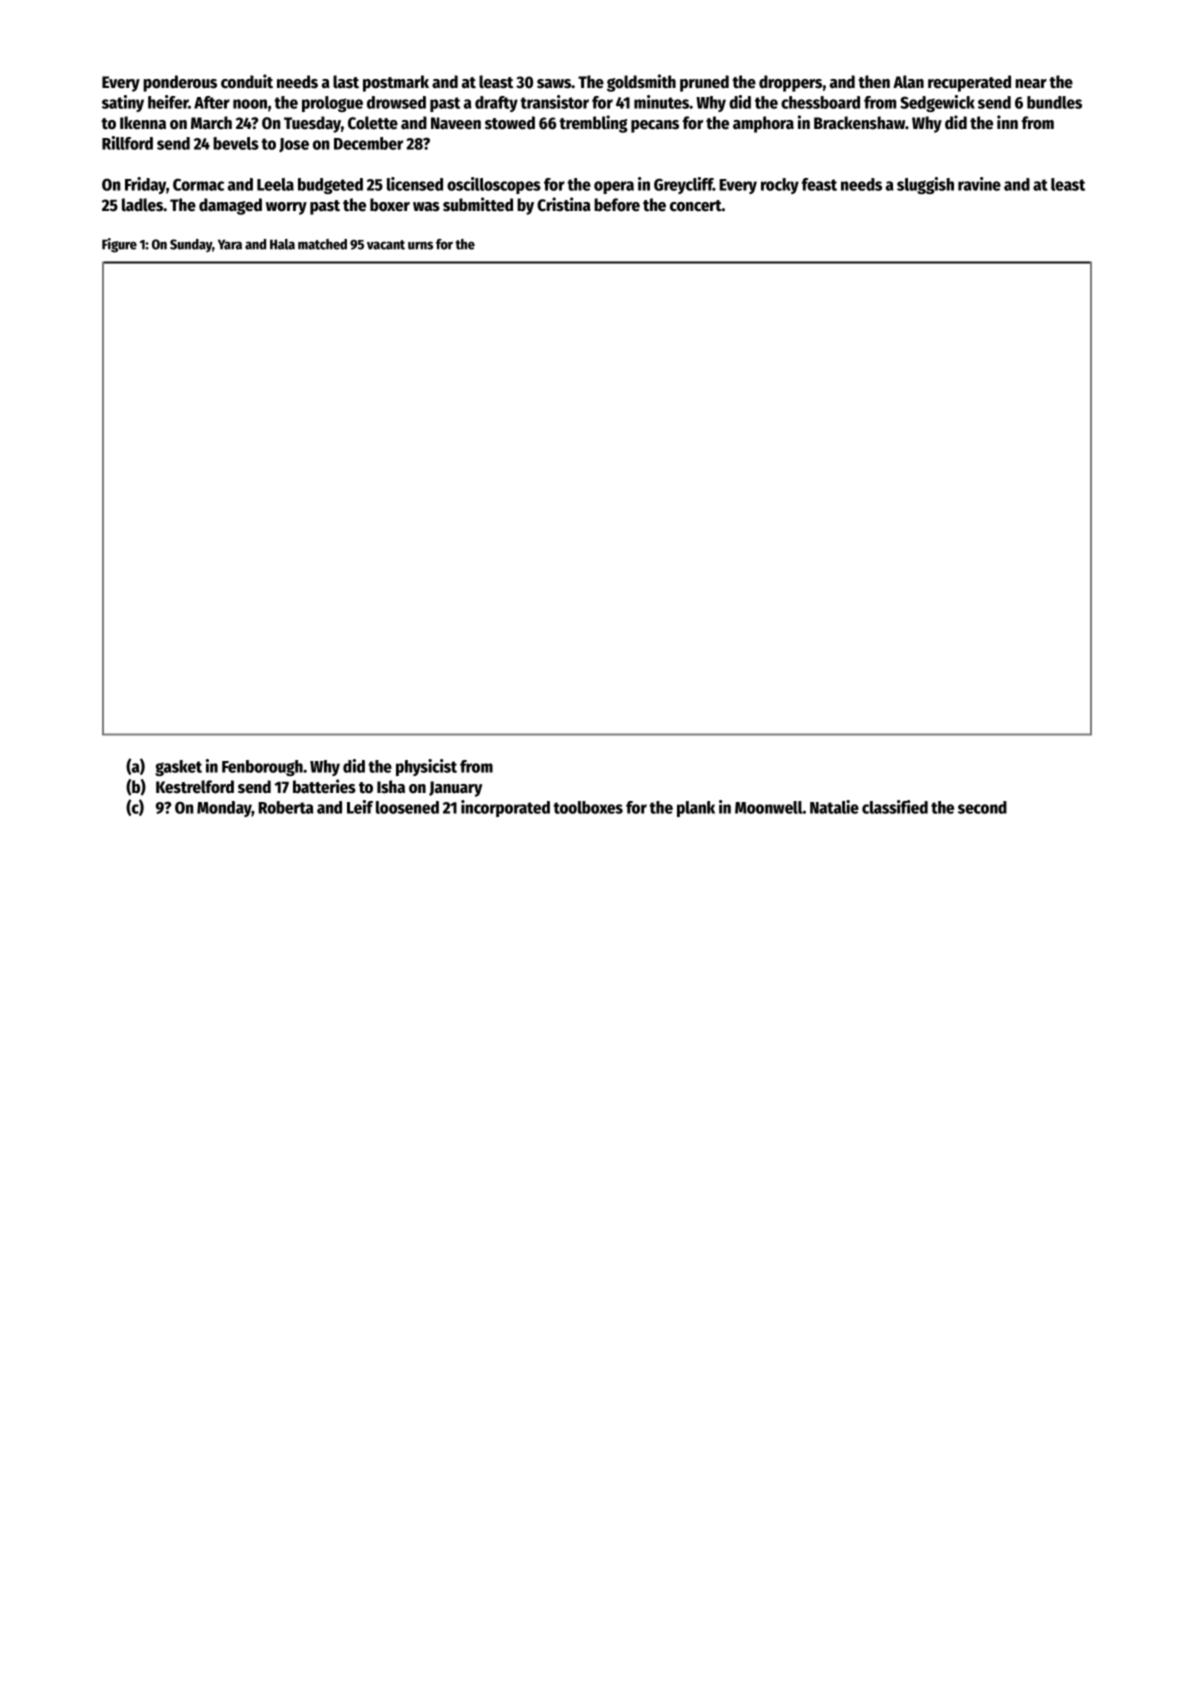  I want to click on Isha, so click(391, 787).
